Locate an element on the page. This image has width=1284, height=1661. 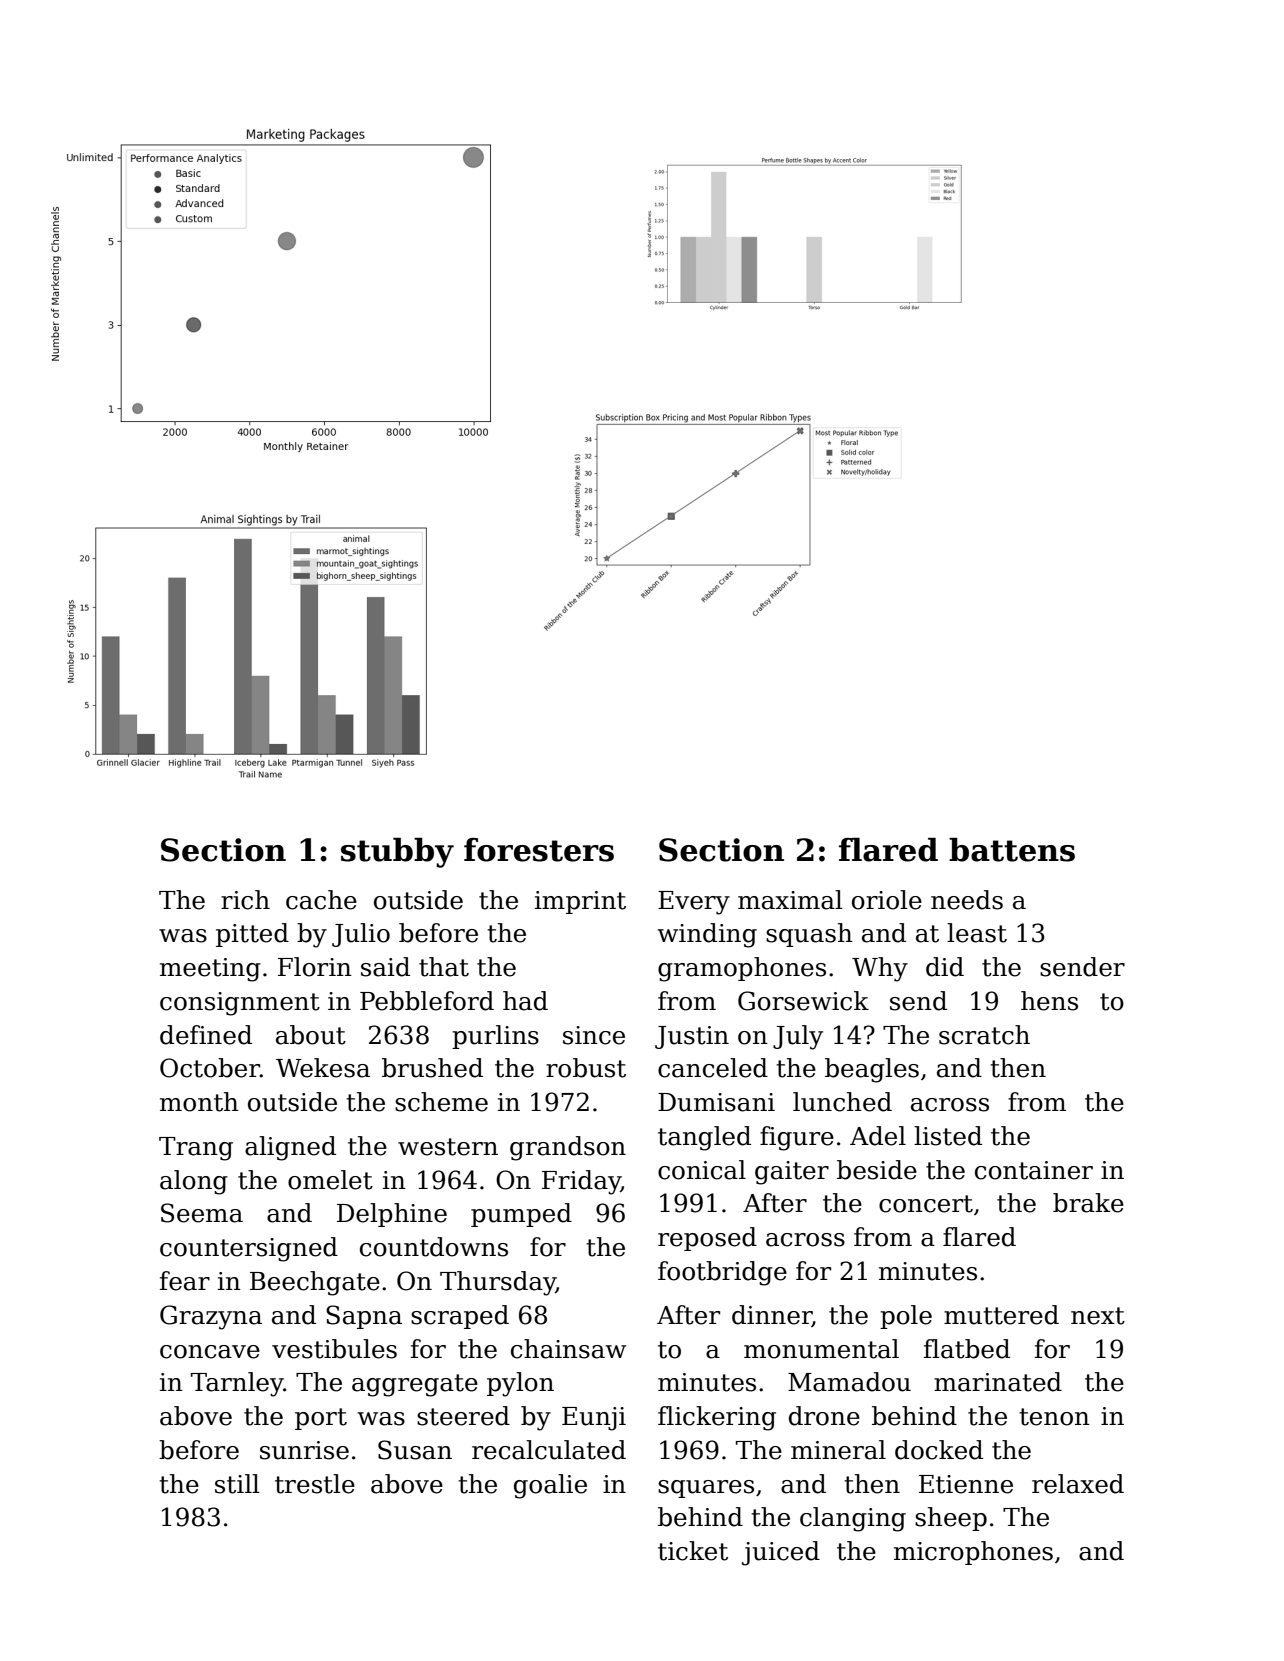
imprint is located at coordinates (580, 902).
